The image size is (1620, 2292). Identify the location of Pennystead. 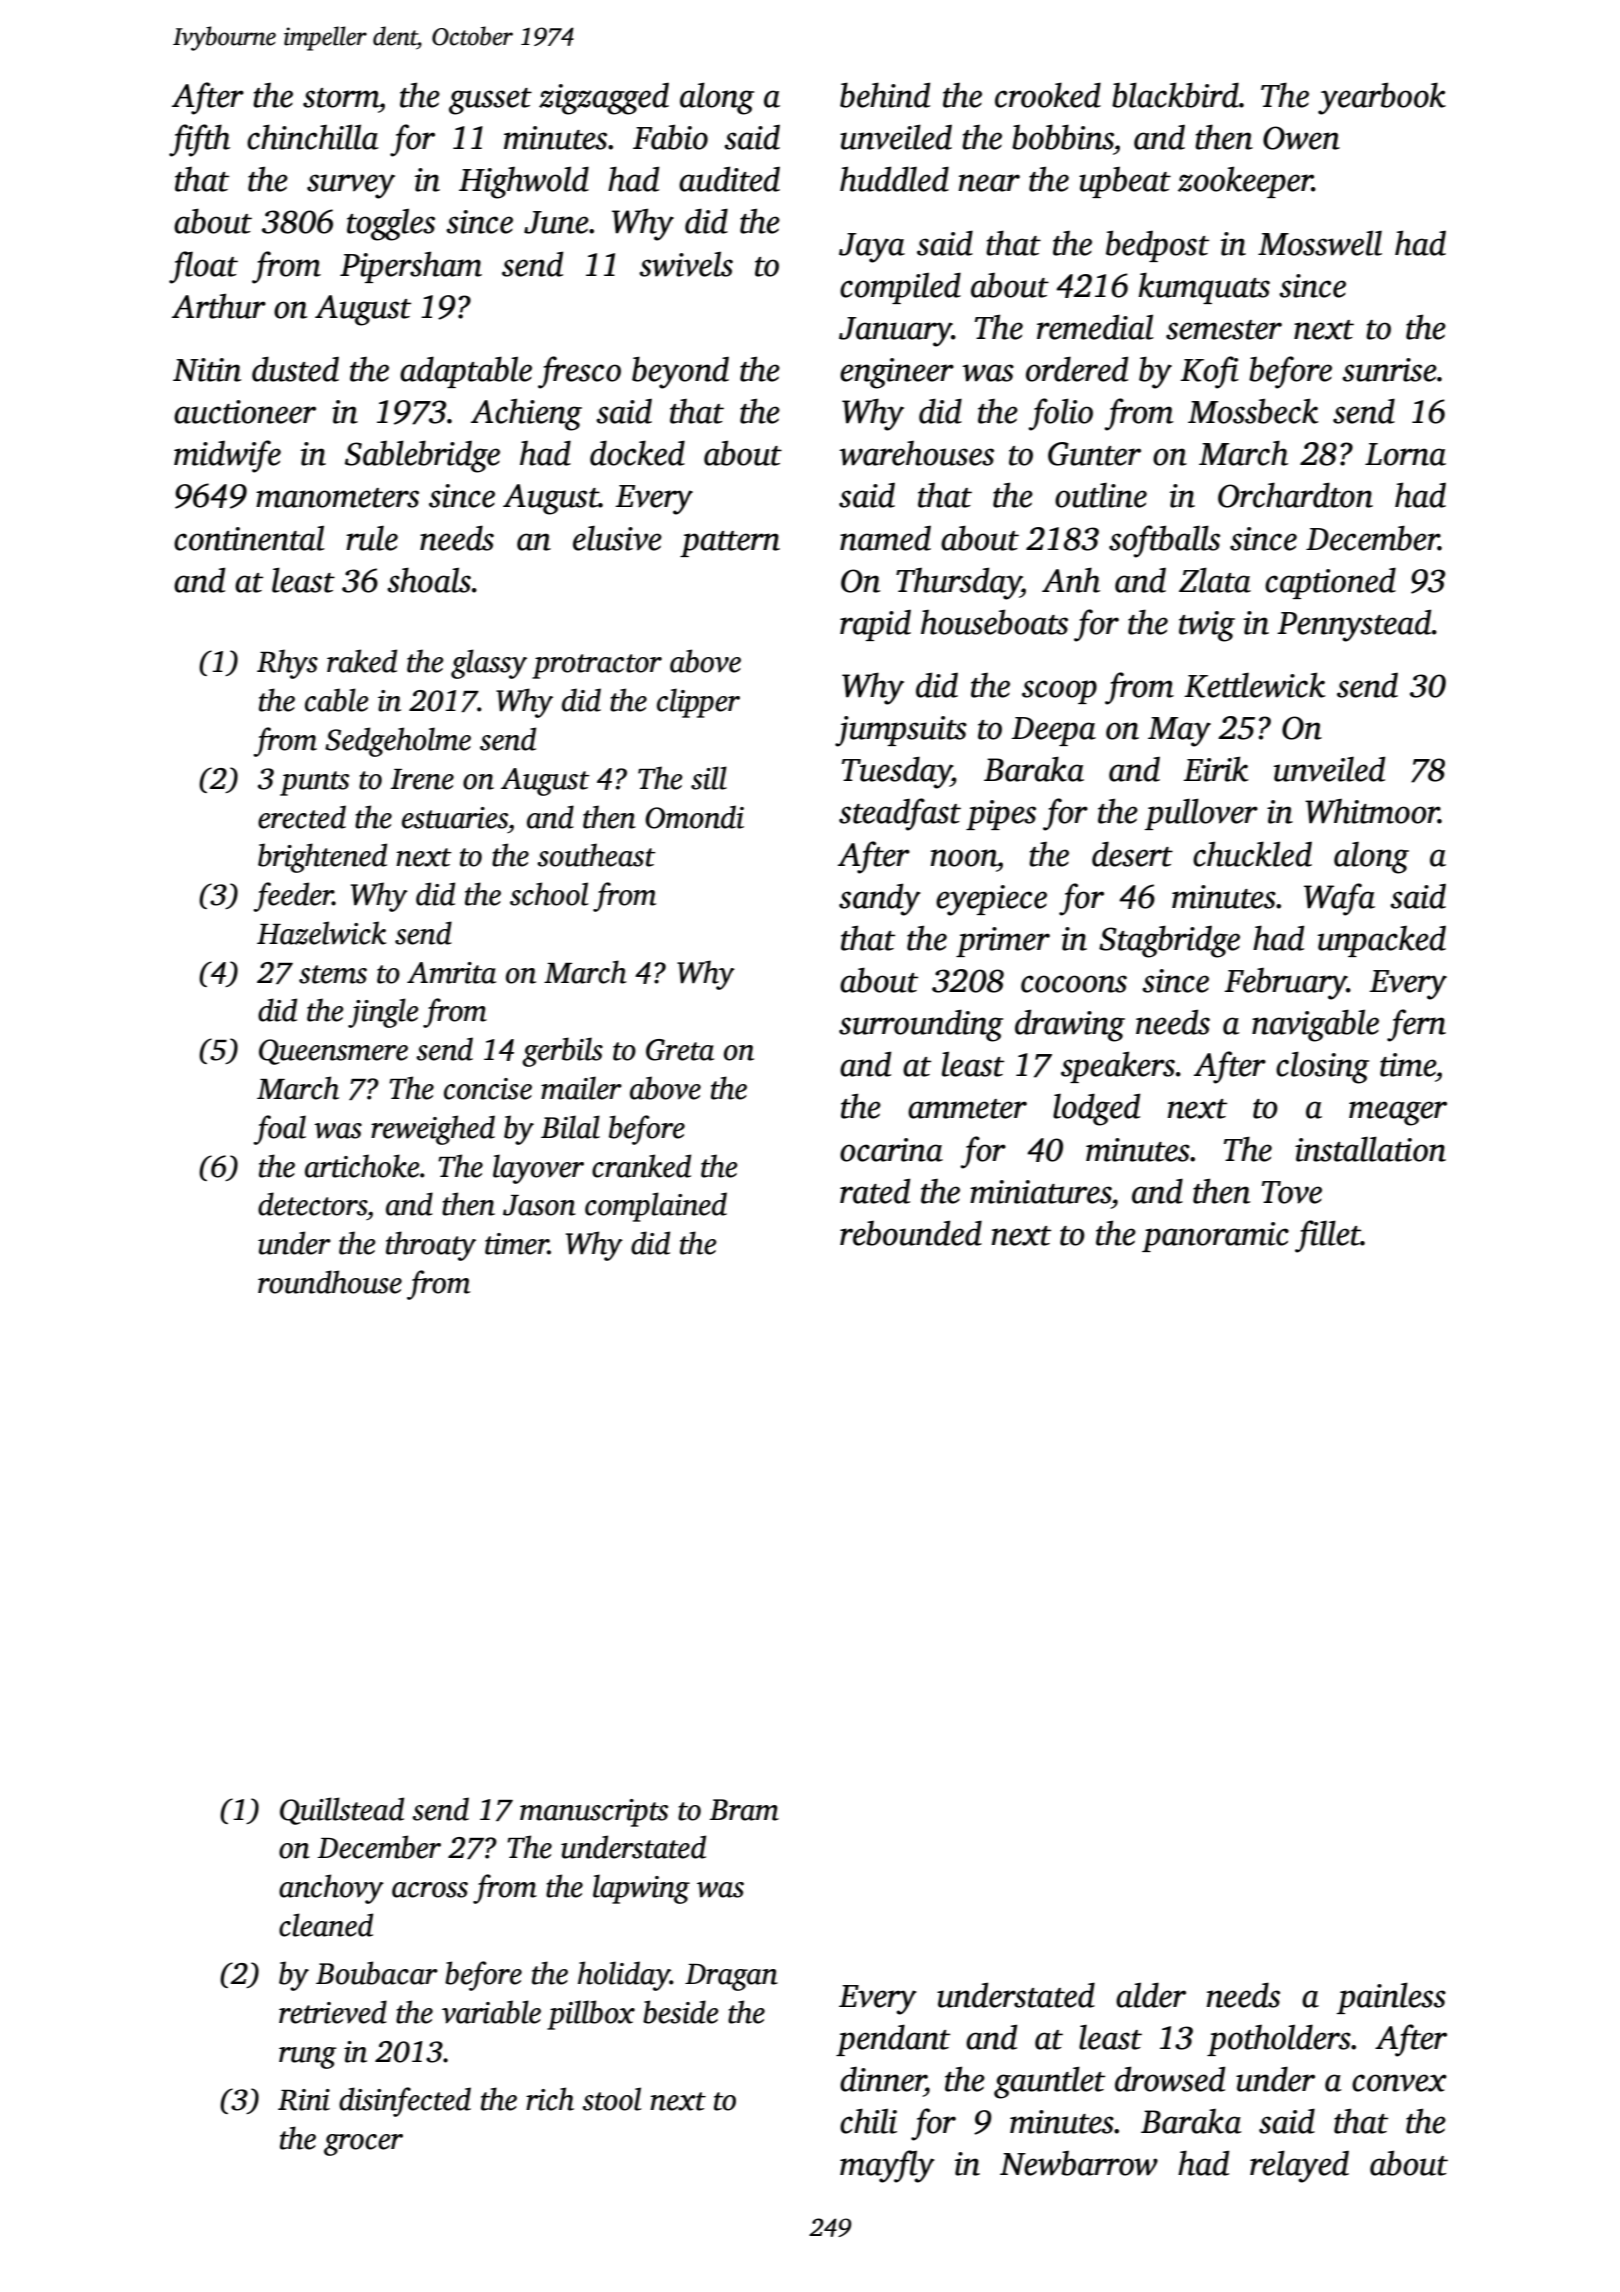
(1354, 625).
